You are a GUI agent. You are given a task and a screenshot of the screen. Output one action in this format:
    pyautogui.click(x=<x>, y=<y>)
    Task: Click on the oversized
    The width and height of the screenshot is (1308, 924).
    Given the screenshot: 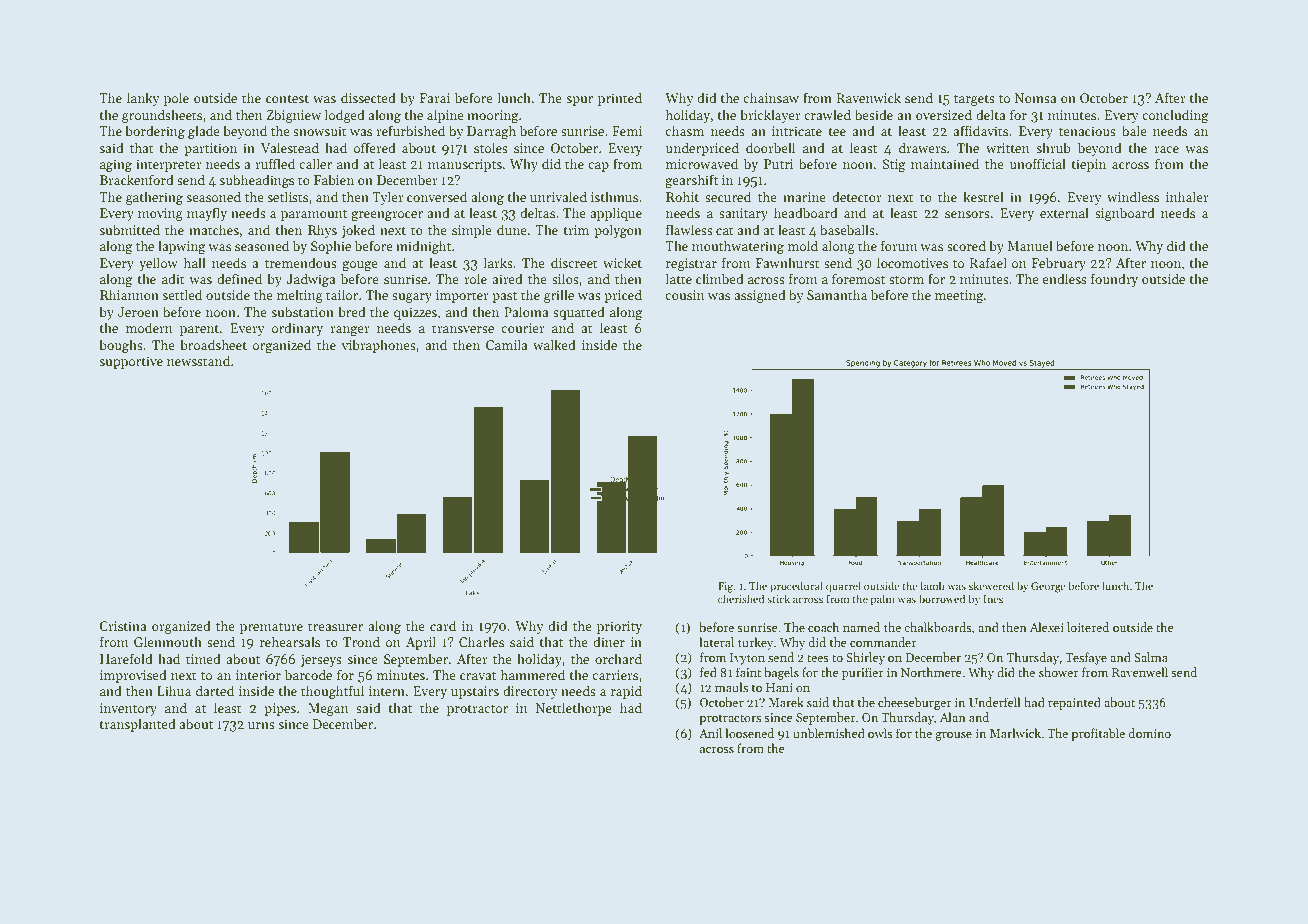 What is the action you would take?
    pyautogui.click(x=944, y=114)
